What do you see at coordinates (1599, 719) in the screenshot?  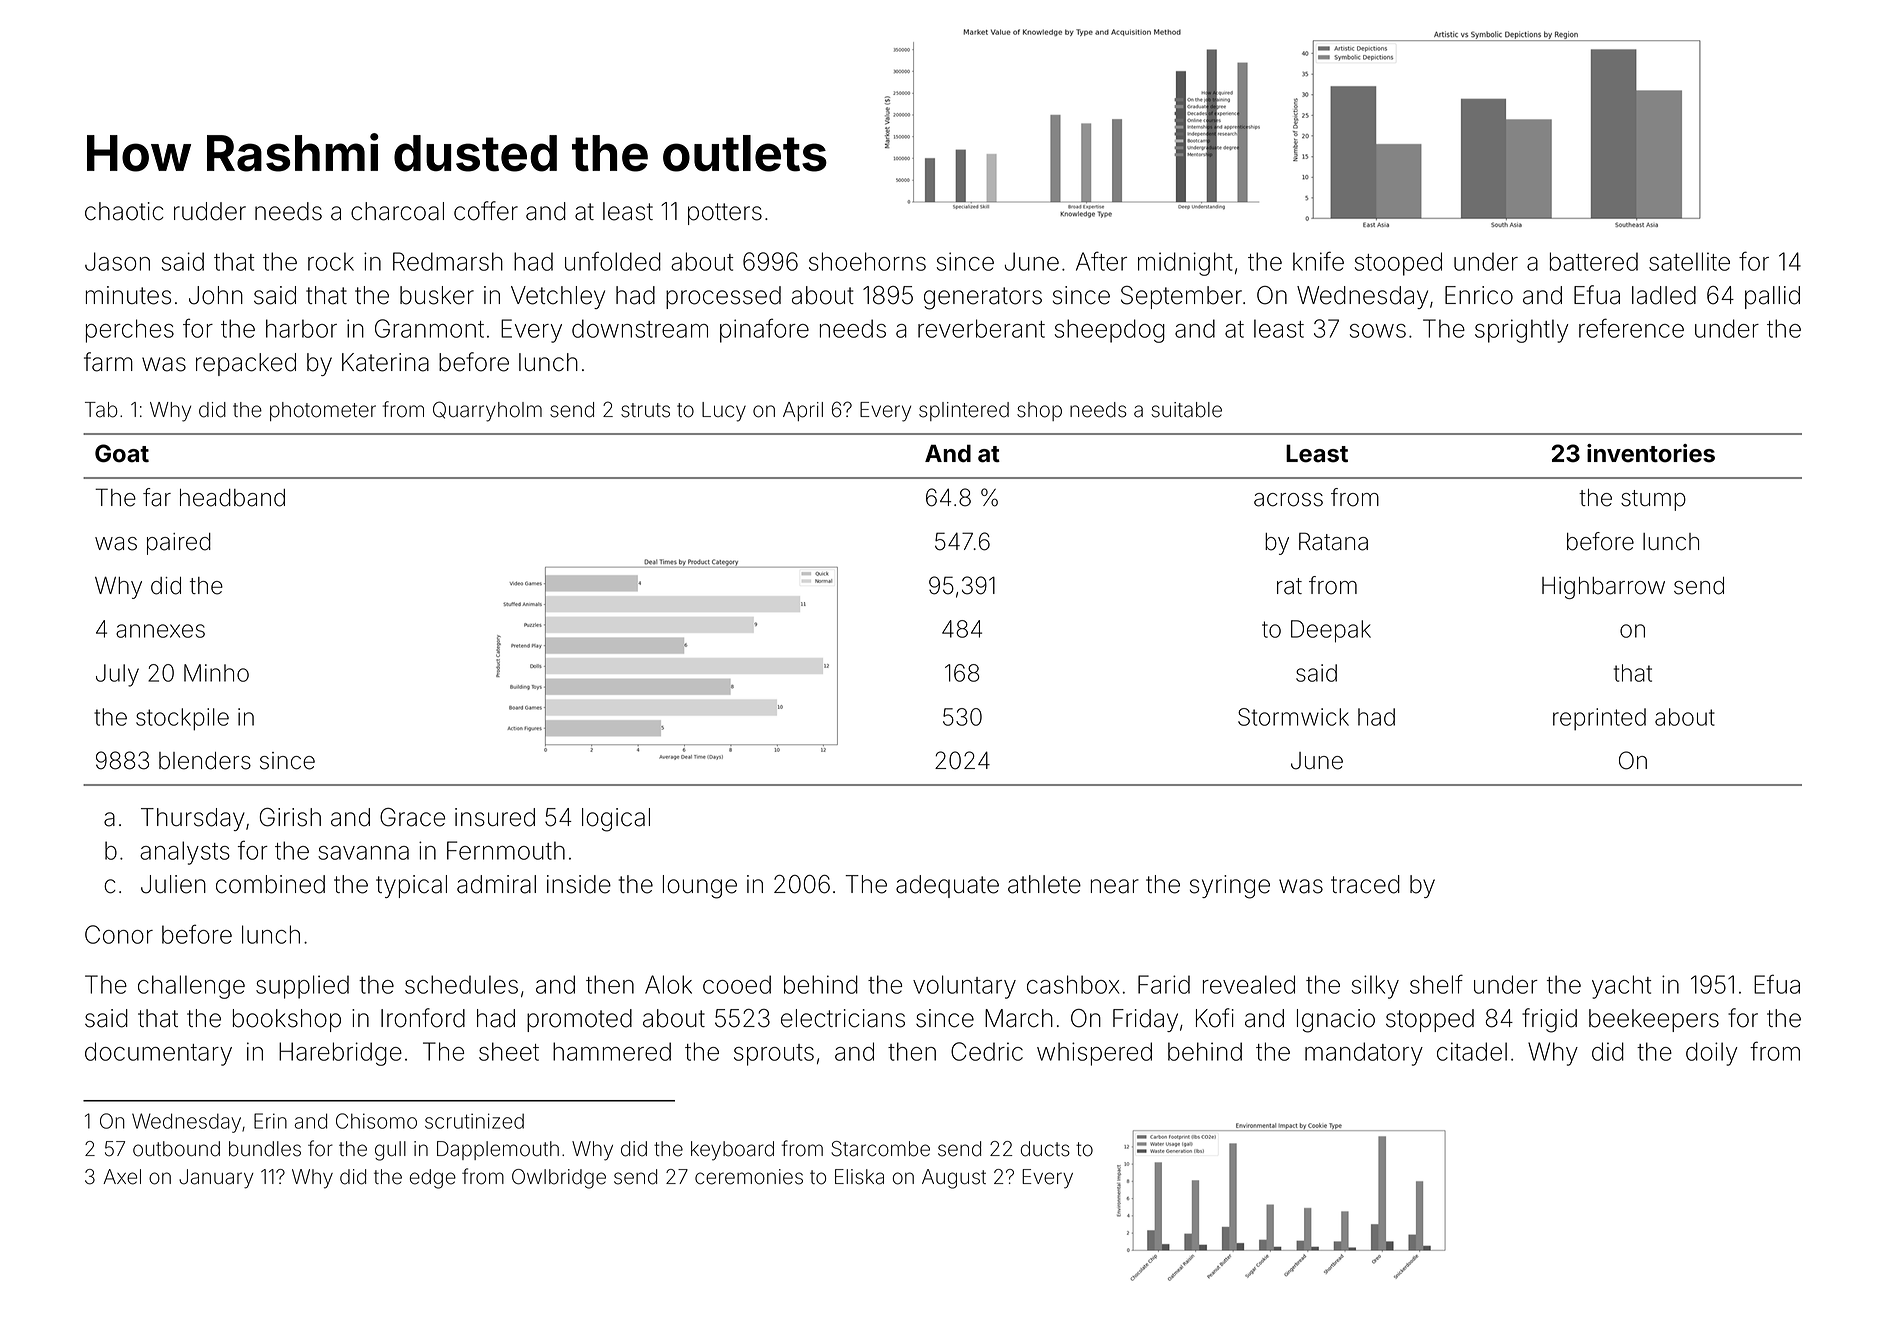 I see `reprinted` at bounding box center [1599, 719].
